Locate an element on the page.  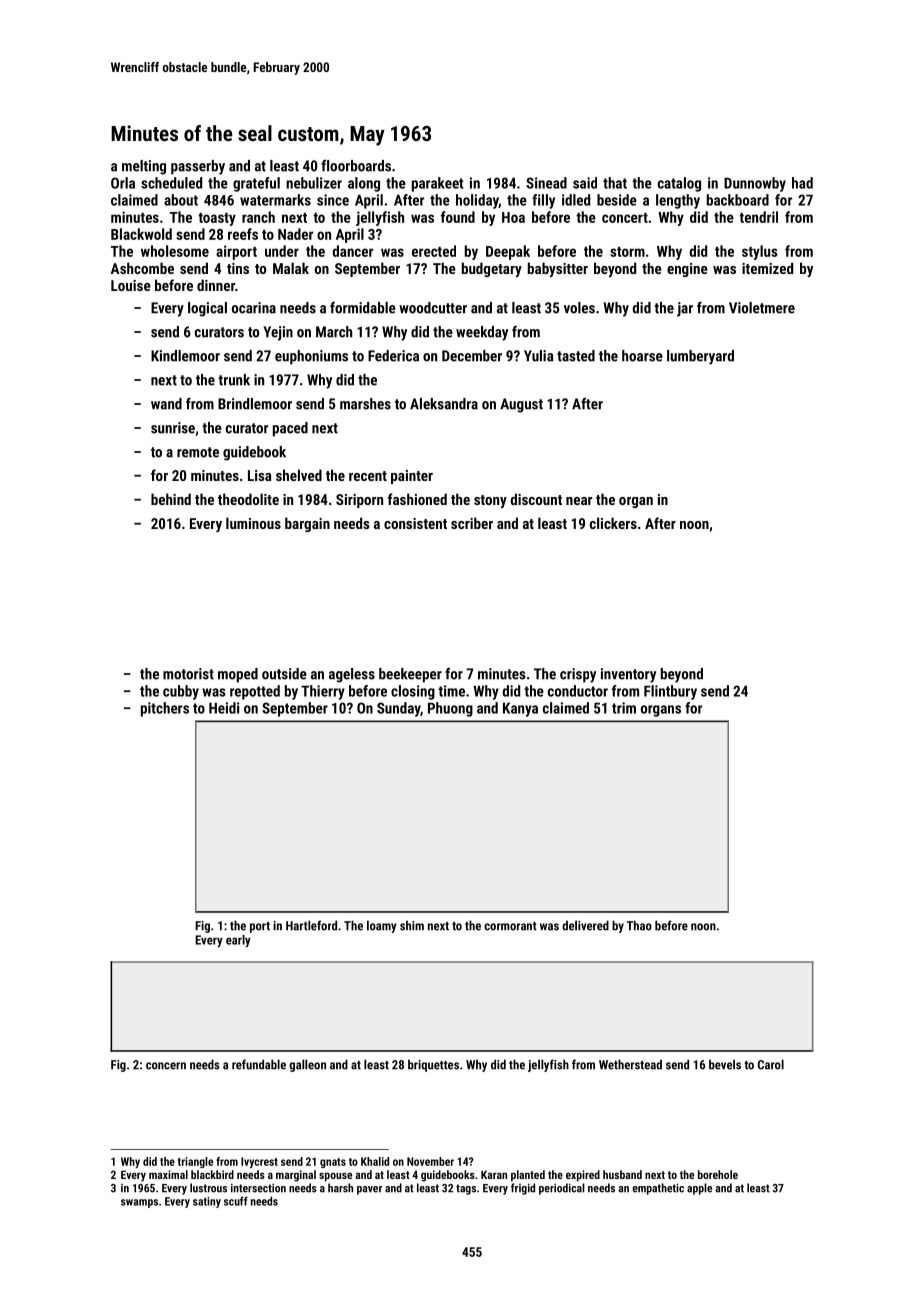
lumberyard is located at coordinates (700, 357).
